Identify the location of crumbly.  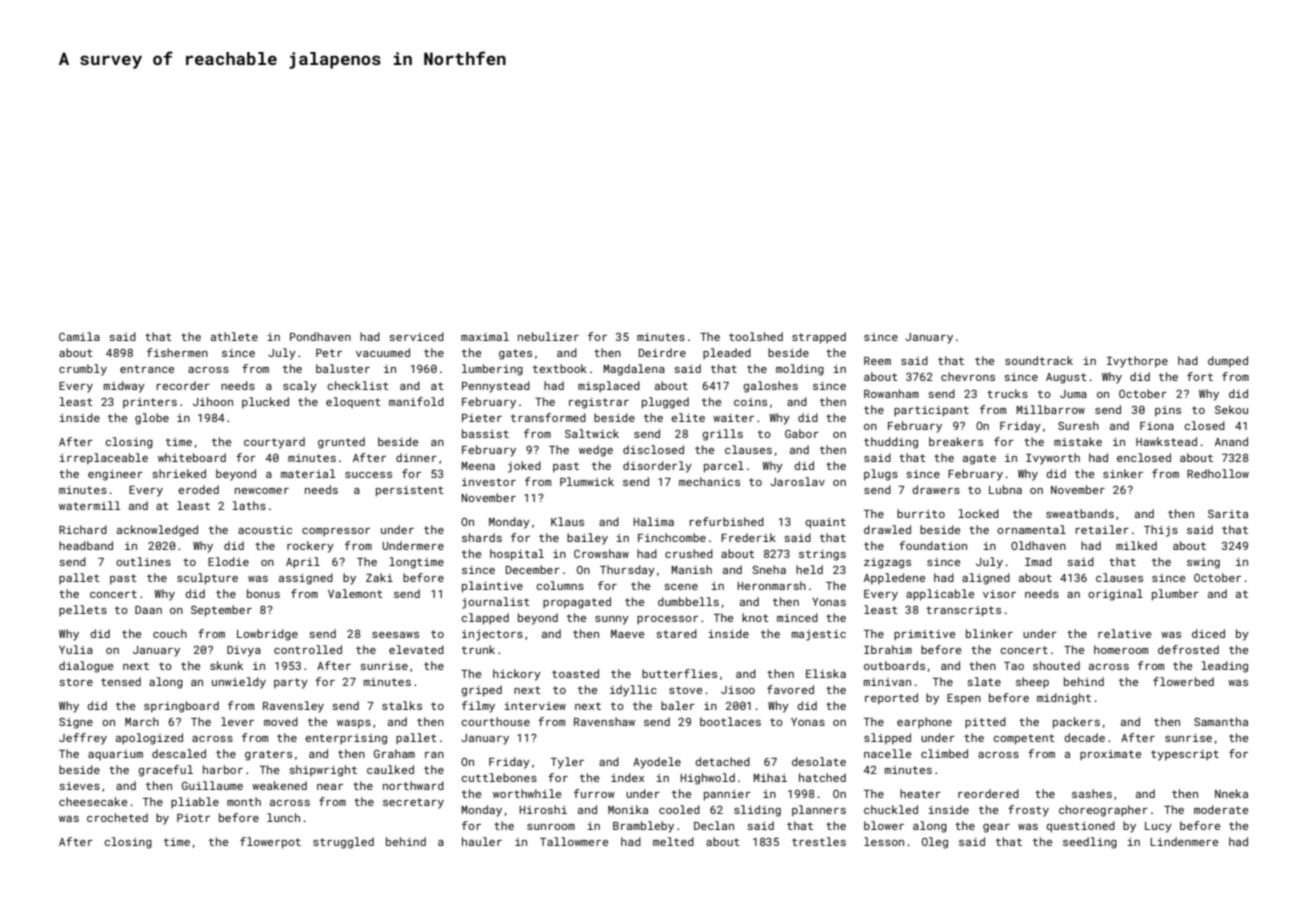
(83, 370).
